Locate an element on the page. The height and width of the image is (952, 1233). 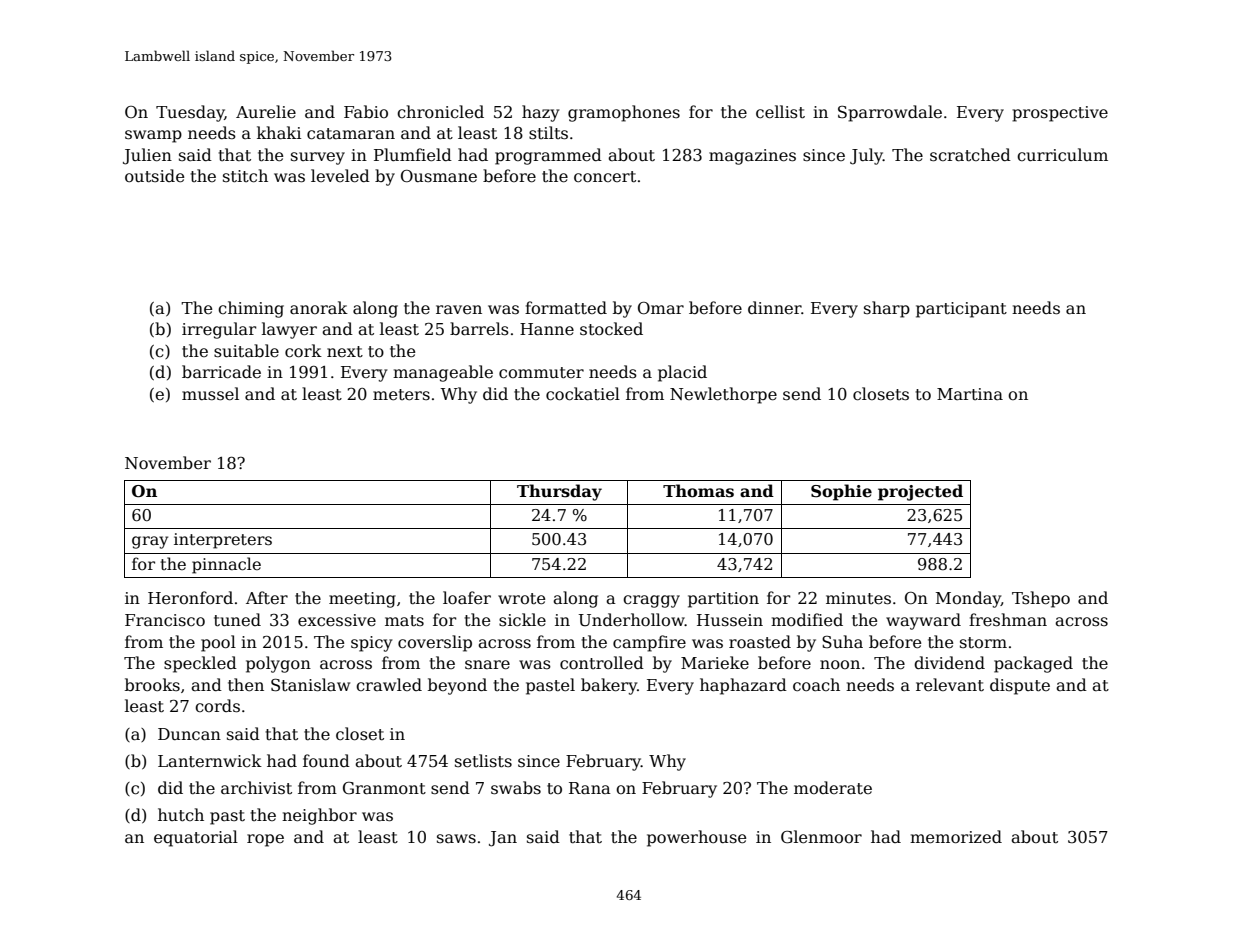
Sophie is located at coordinates (841, 492).
